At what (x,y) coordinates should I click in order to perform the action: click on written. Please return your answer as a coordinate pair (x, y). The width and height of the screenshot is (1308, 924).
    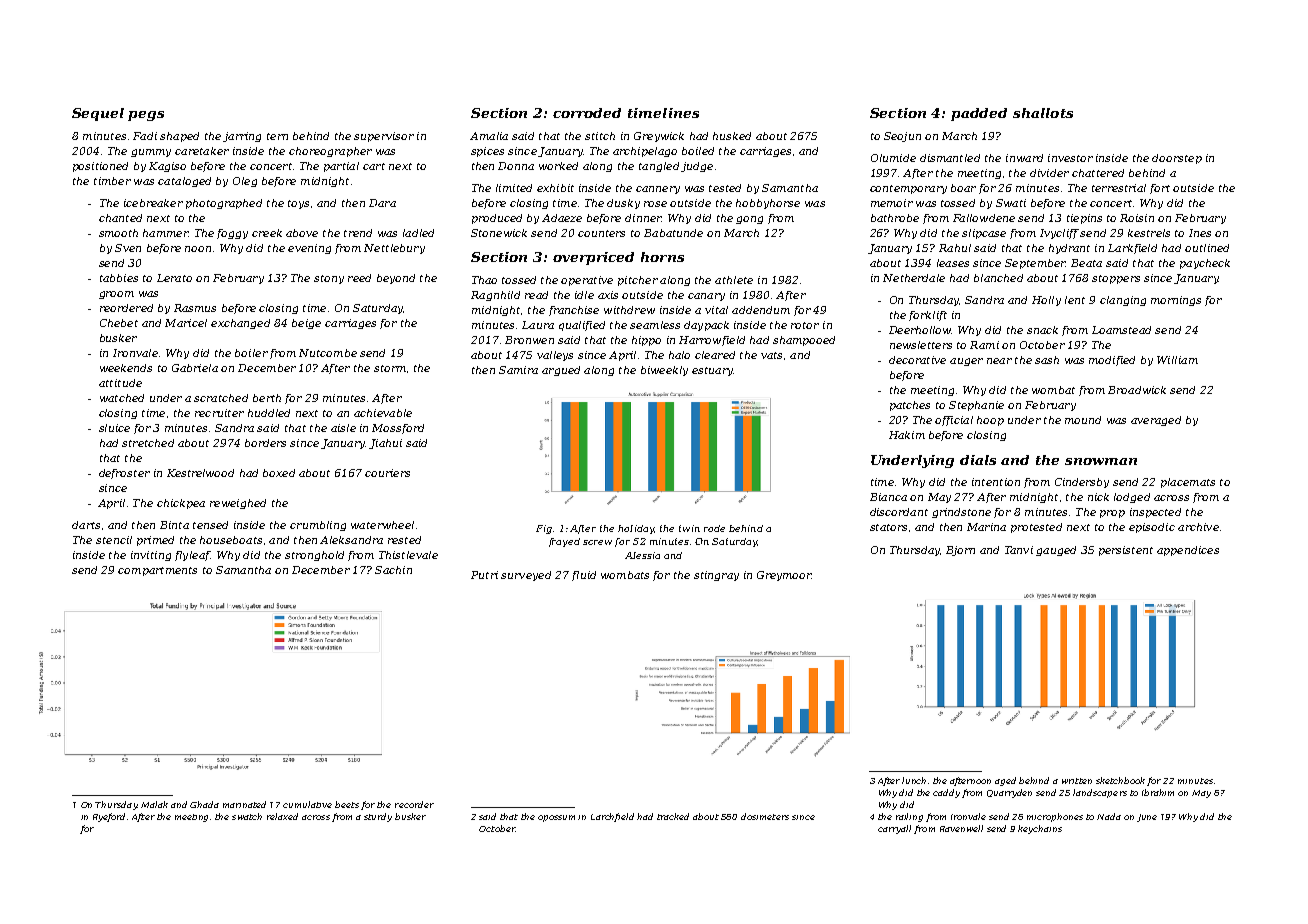
    Looking at the image, I should click on (1077, 781).
